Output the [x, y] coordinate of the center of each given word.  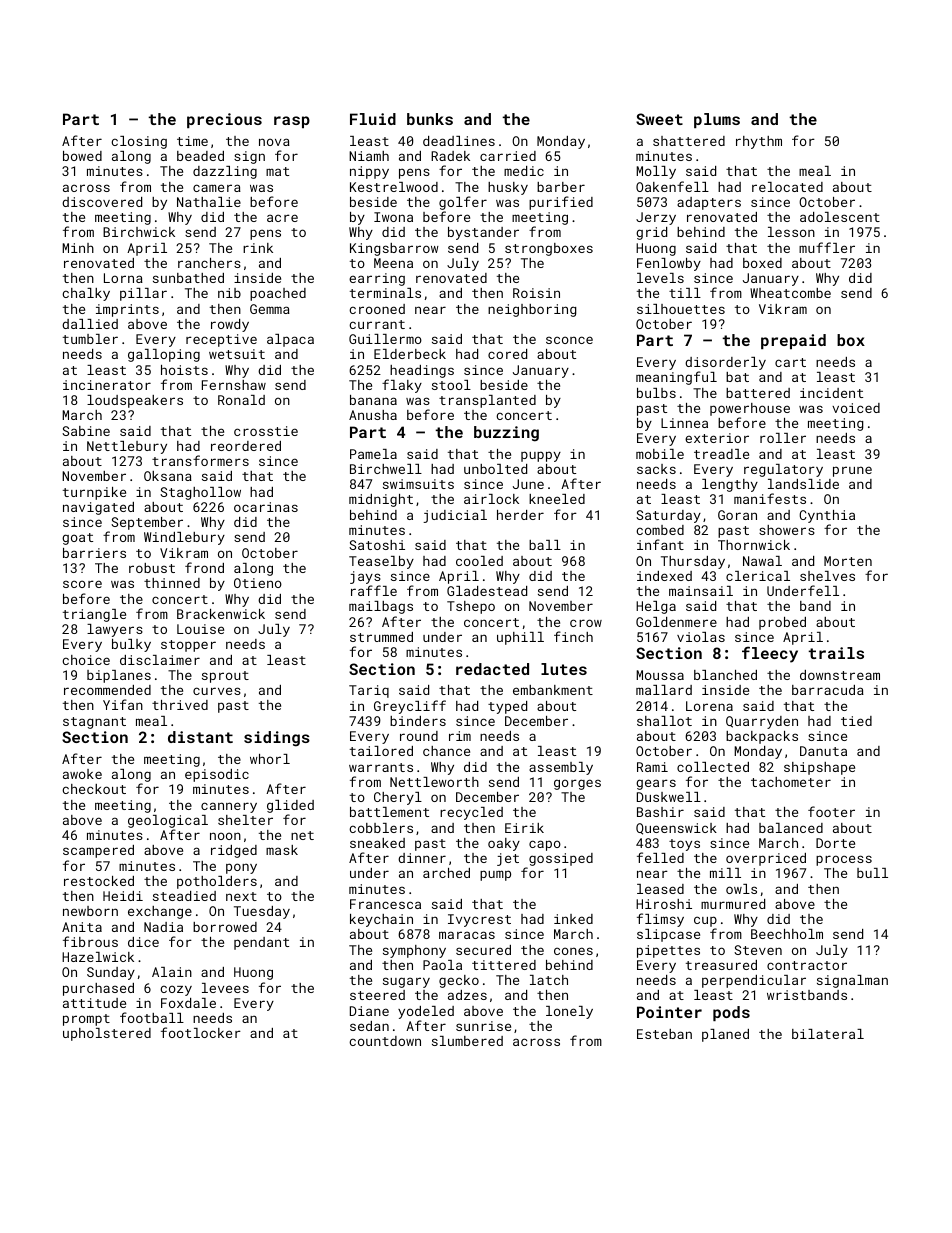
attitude [94, 1003]
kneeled [557, 499]
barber [561, 187]
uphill [520, 638]
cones [573, 951]
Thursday [693, 562]
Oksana [168, 476]
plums [717, 120]
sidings [277, 739]
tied [856, 721]
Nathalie [209, 202]
